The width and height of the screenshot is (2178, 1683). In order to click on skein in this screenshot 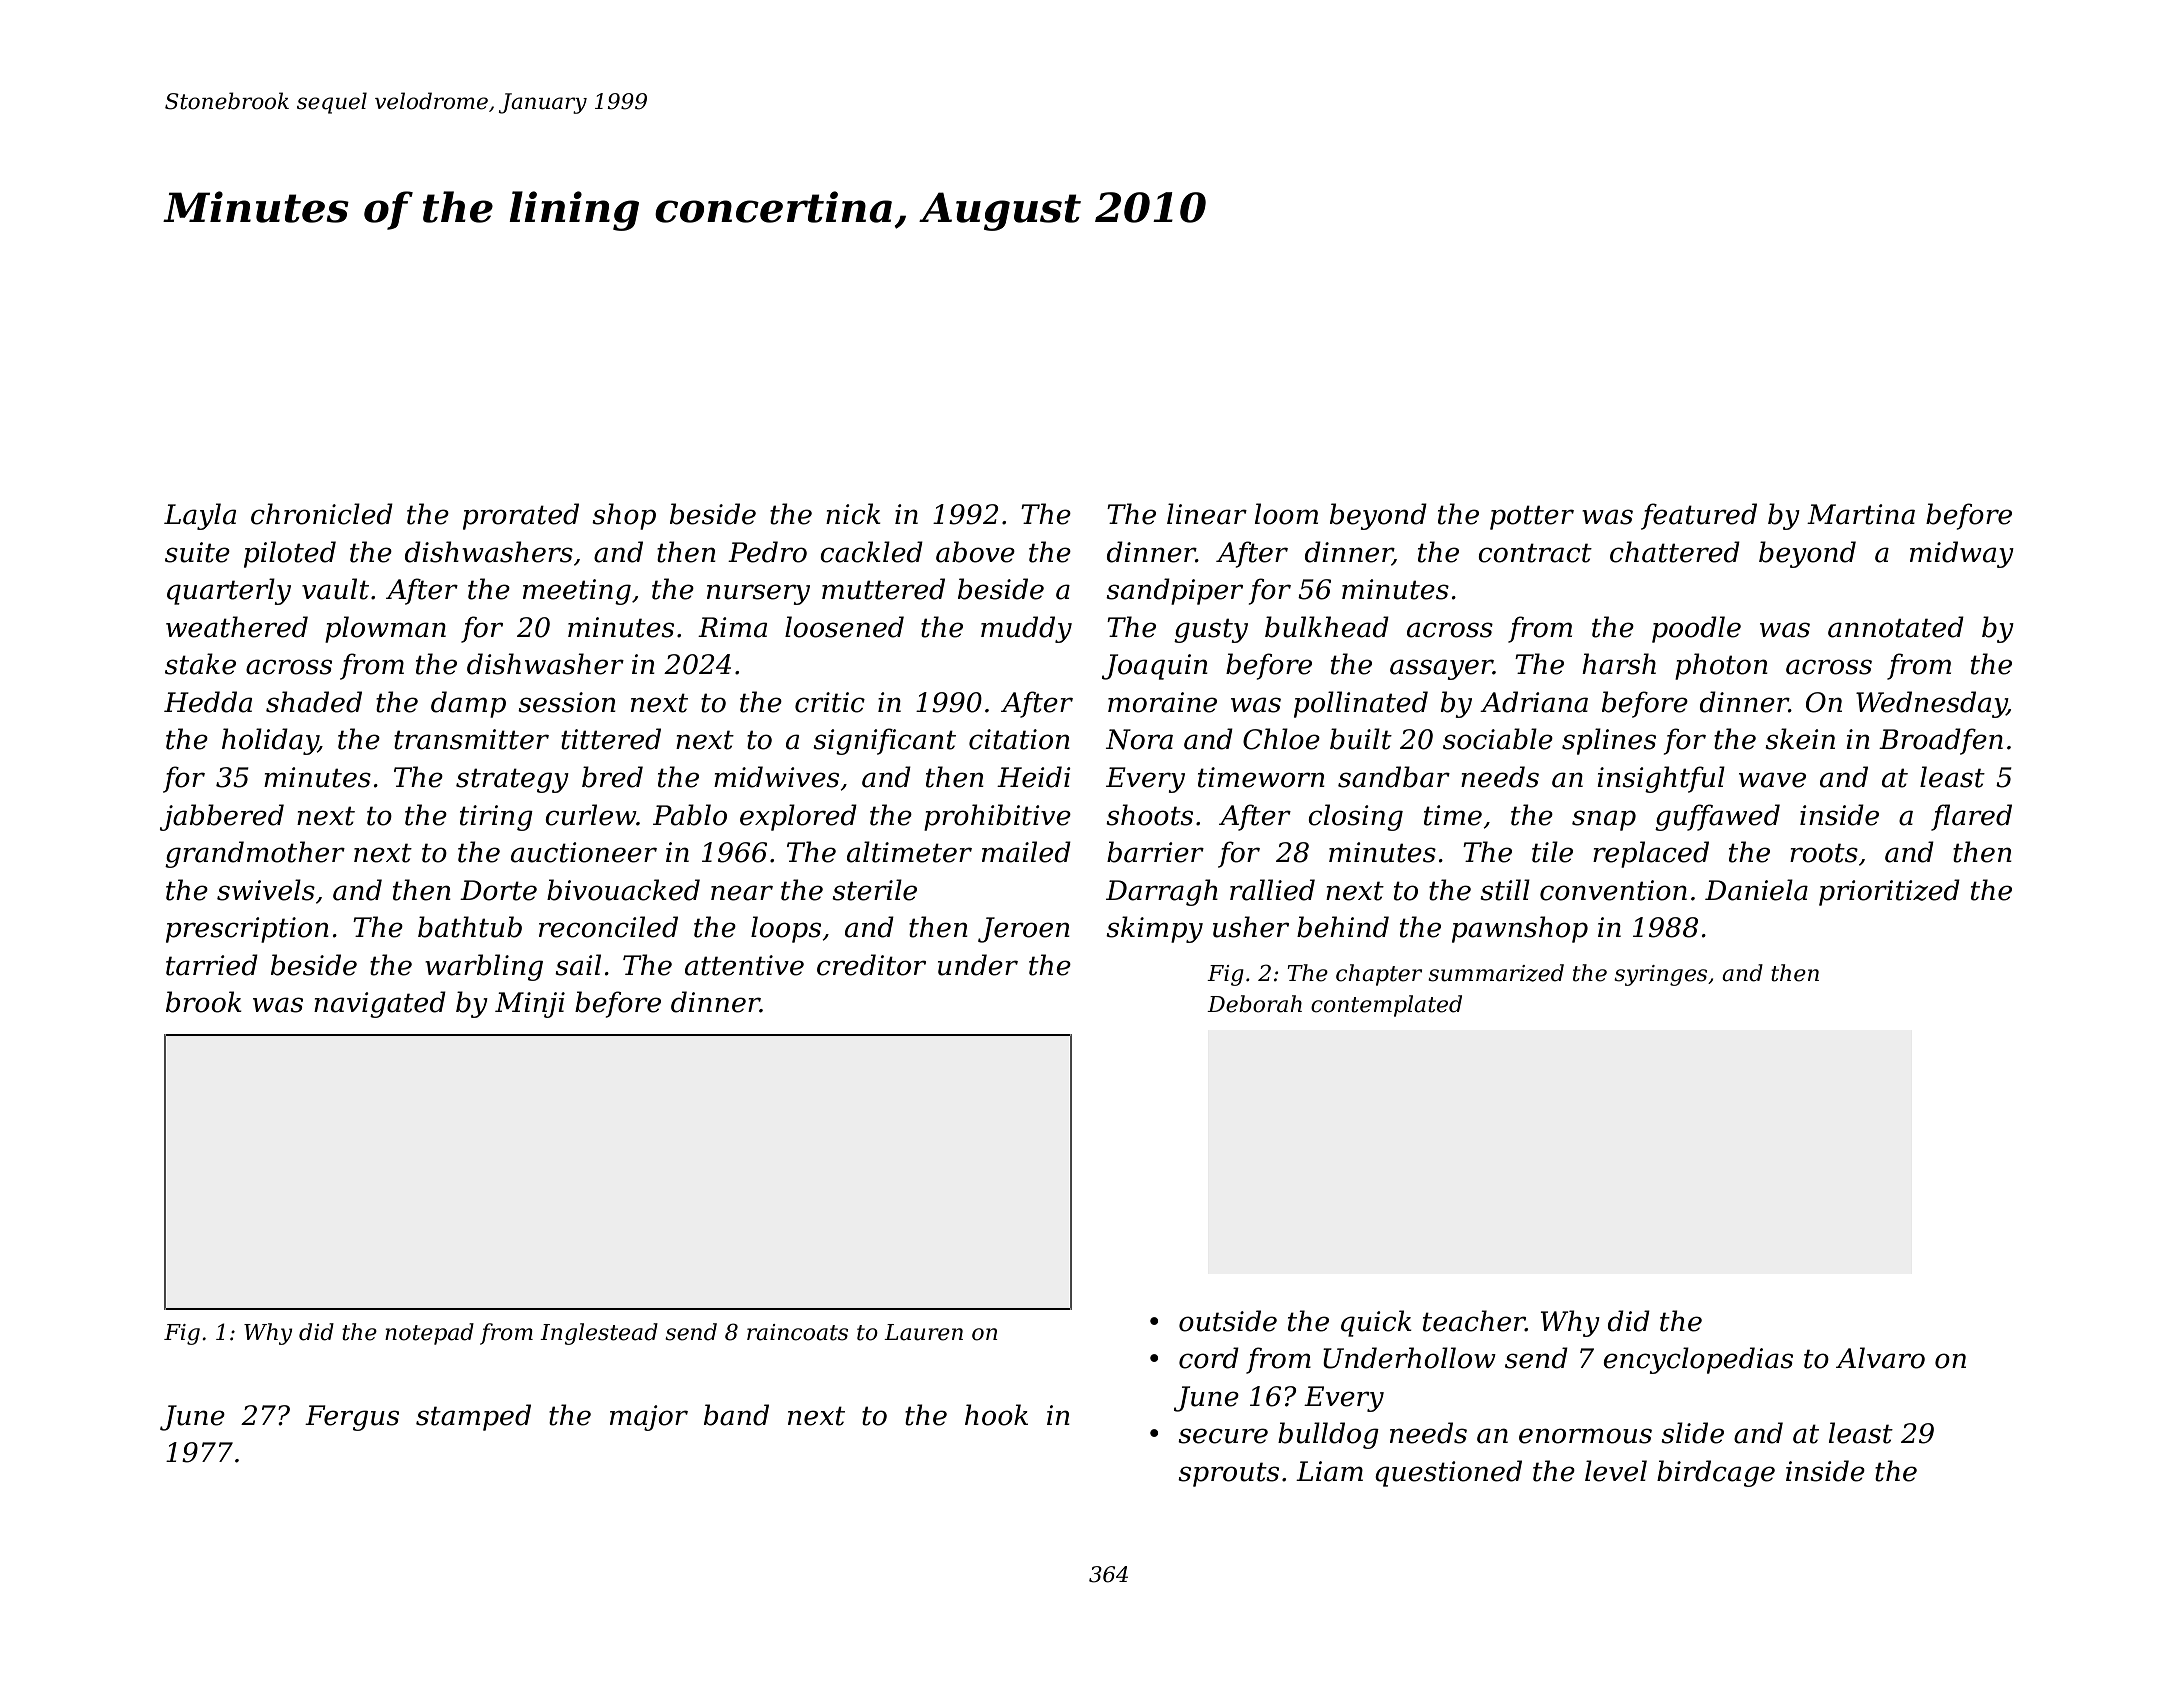, I will do `click(1800, 739)`.
